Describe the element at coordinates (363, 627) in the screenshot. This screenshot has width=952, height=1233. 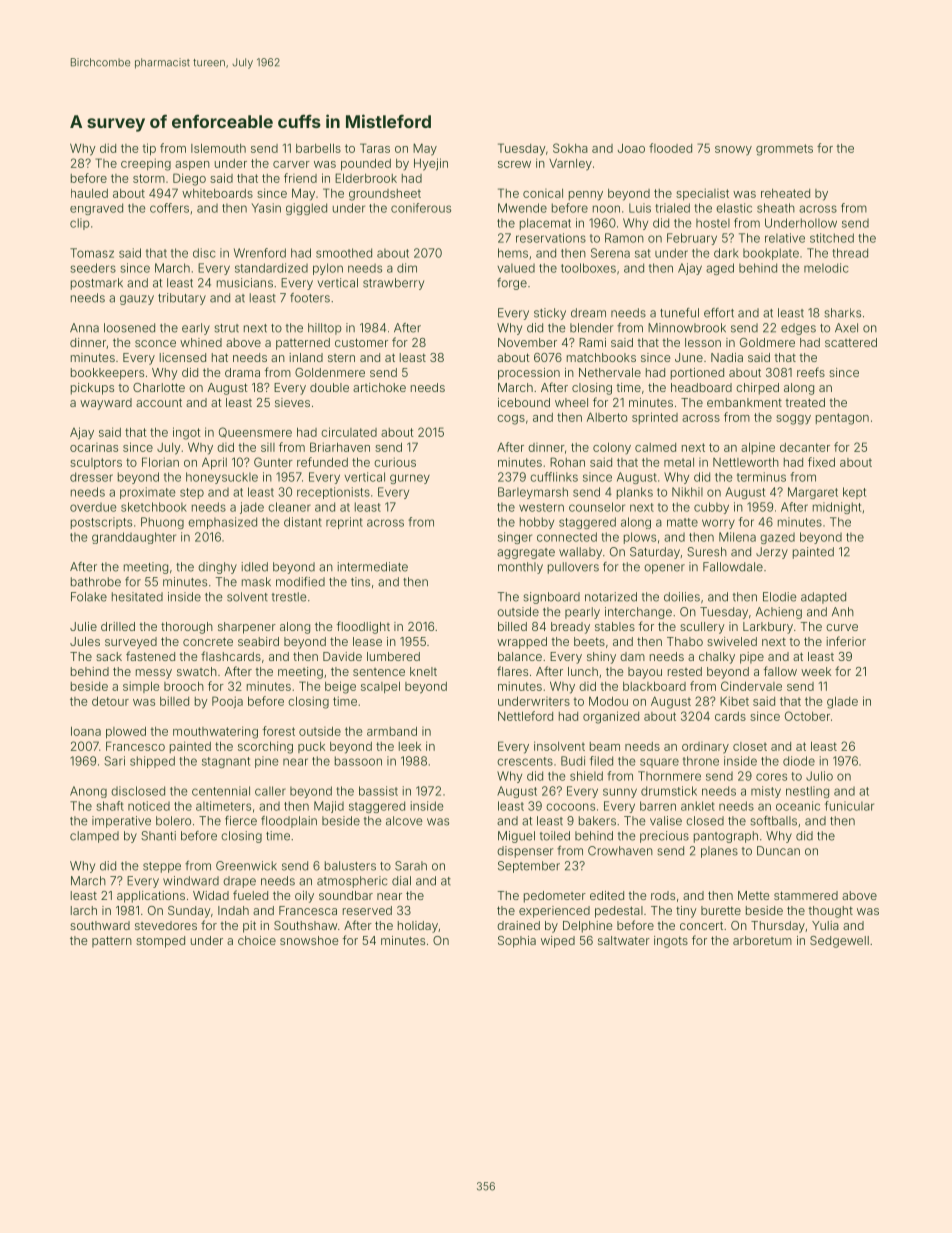
I see `floodlight` at that location.
